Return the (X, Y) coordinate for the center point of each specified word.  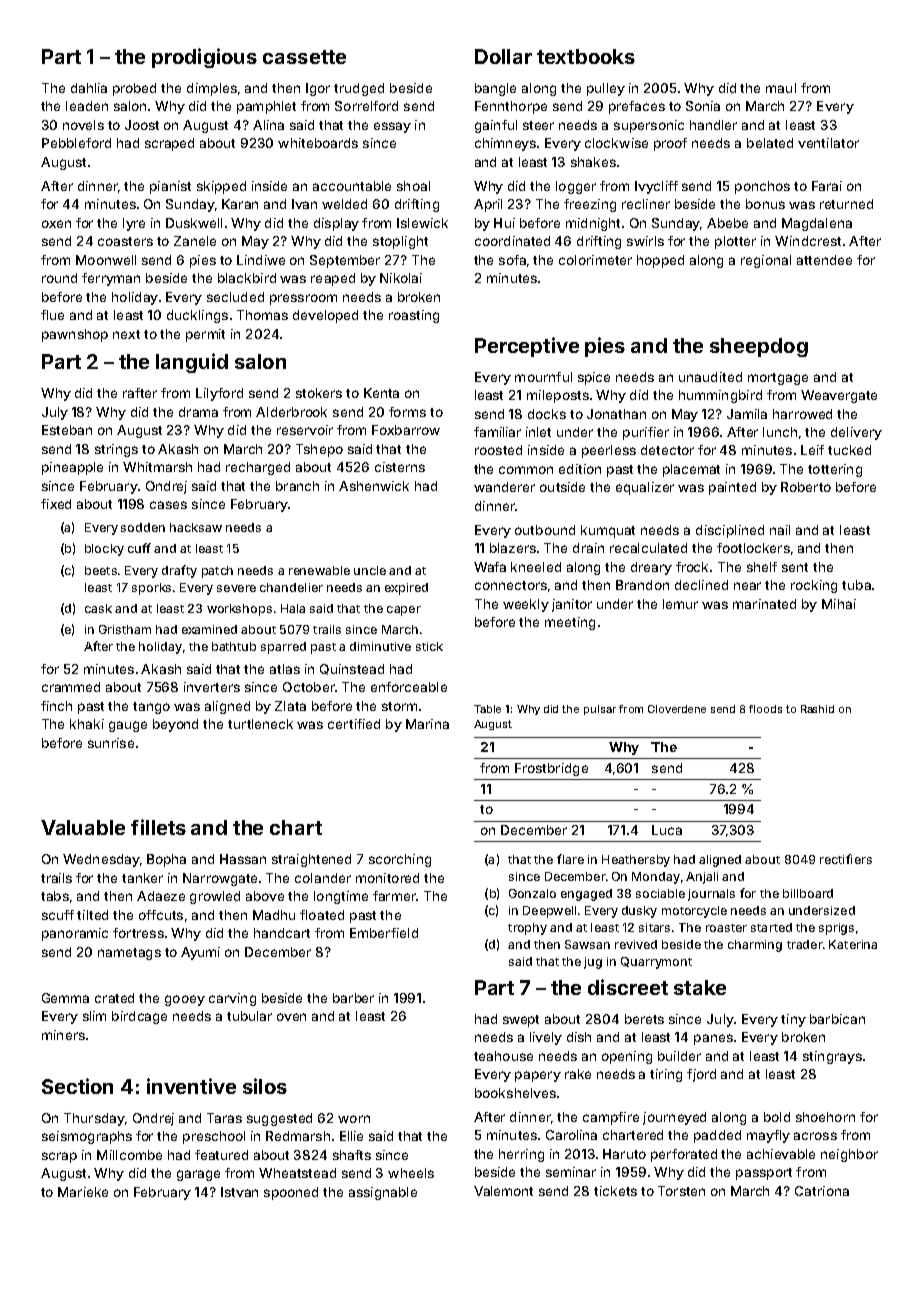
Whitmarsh (157, 467)
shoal (413, 186)
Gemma (65, 998)
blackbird (247, 278)
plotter (735, 242)
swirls (645, 241)
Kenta (381, 393)
